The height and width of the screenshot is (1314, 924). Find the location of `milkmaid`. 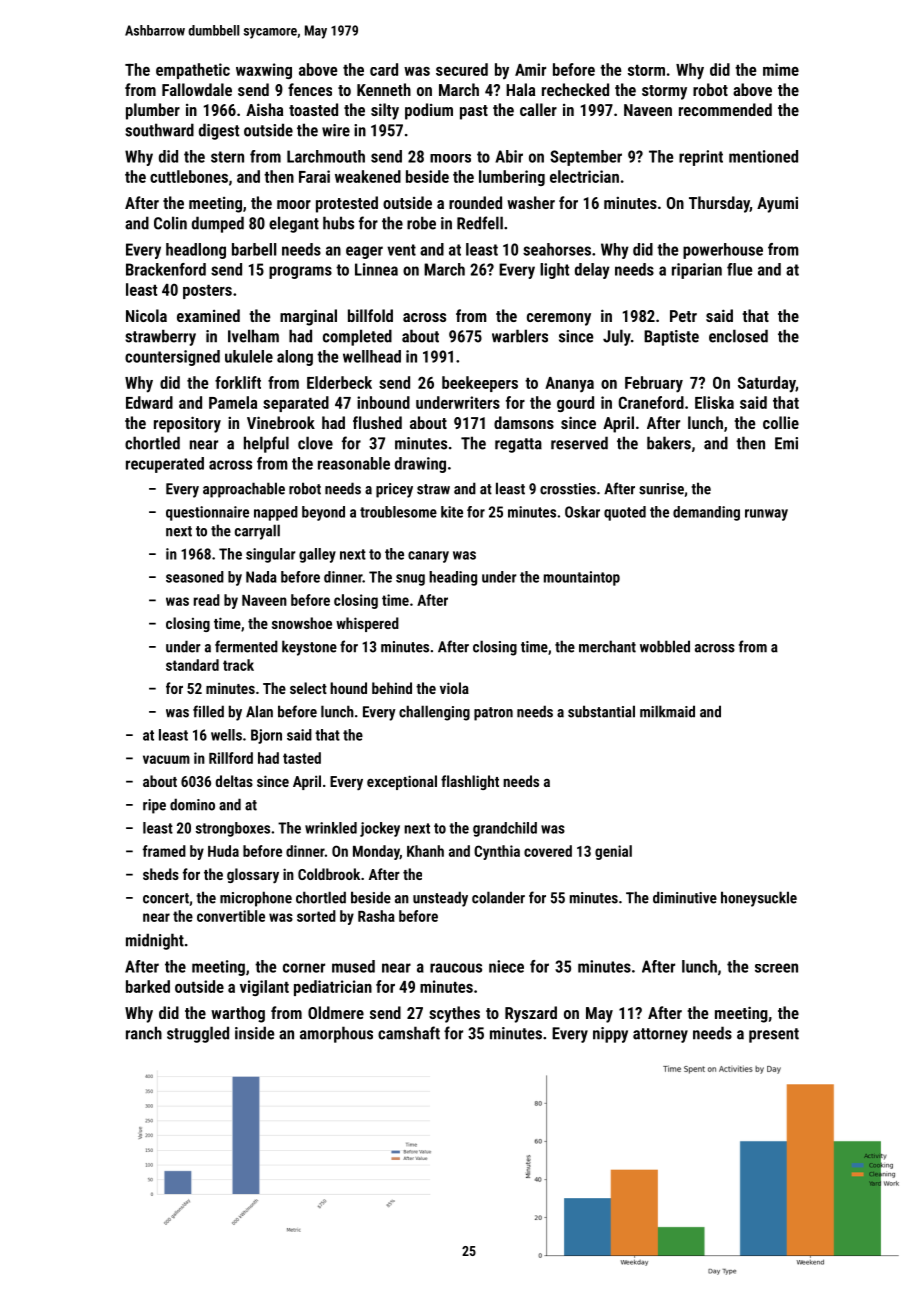

milkmaid is located at coordinates (667, 711).
